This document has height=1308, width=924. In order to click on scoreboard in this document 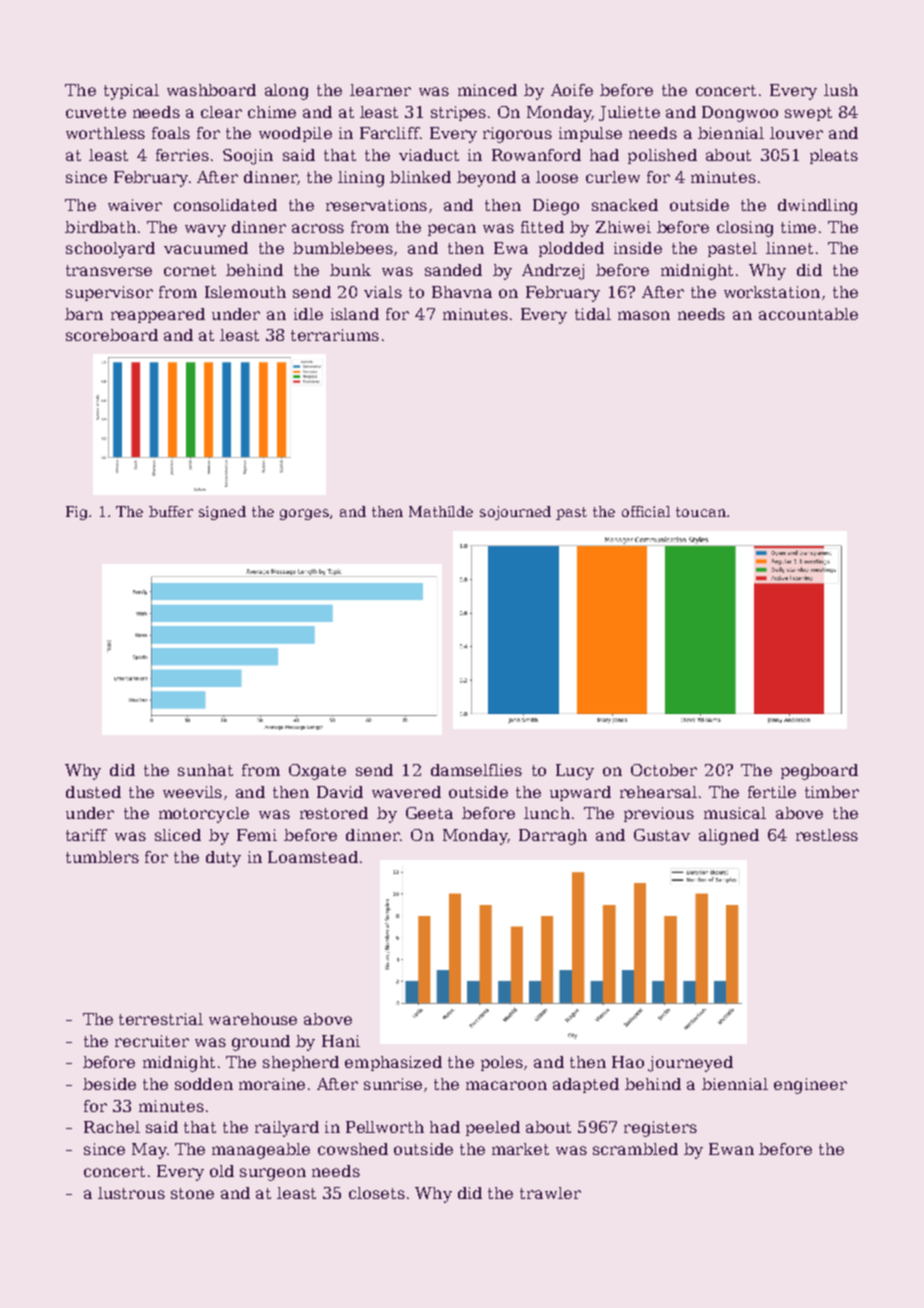, I will do `click(112, 335)`.
